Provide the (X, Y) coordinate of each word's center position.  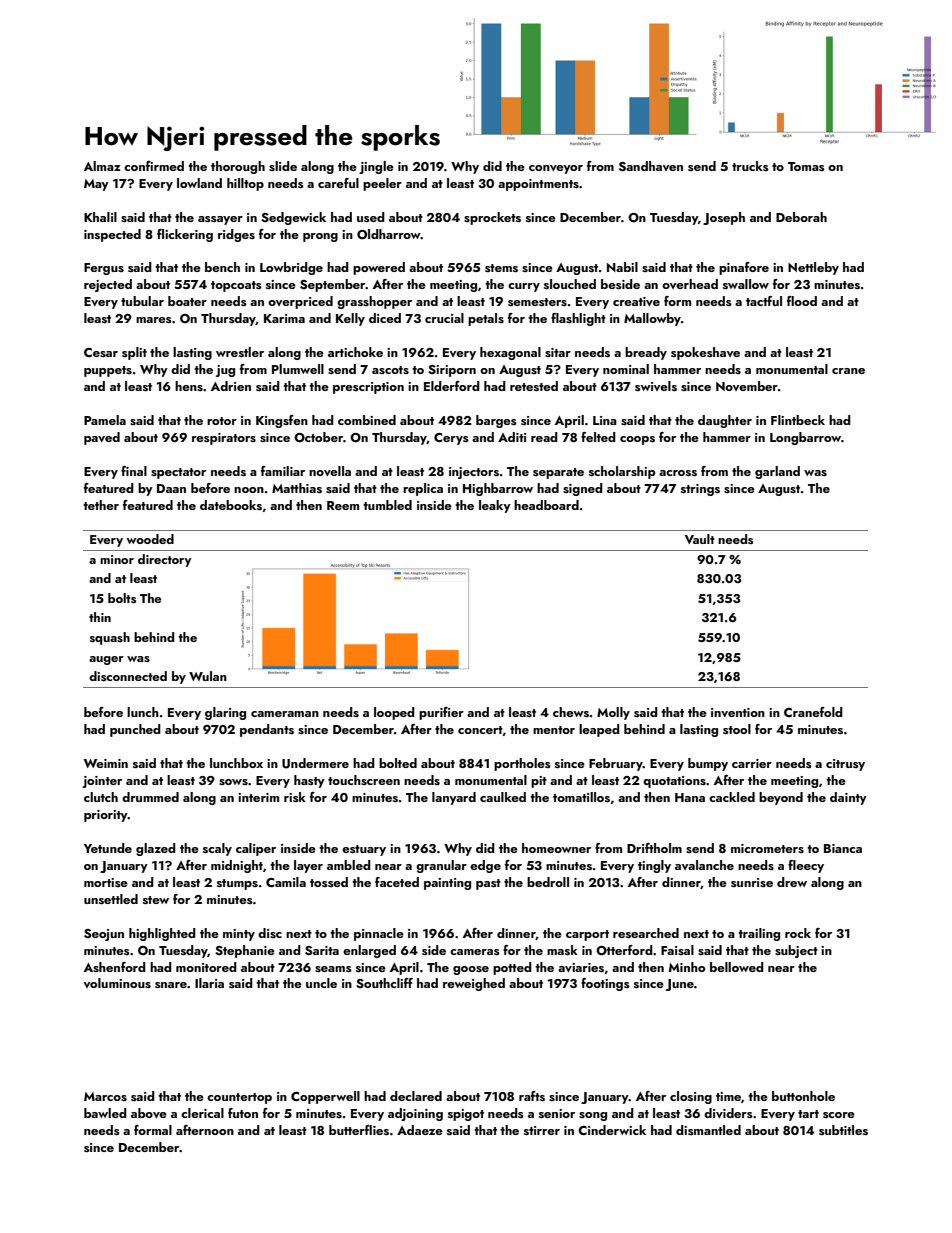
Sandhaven (651, 166)
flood (802, 301)
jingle (376, 167)
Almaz (102, 166)
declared (416, 1096)
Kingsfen (282, 421)
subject (796, 951)
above (149, 1113)
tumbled (387, 505)
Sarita (322, 951)
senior (557, 1113)
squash (110, 638)
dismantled (708, 1130)
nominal (626, 369)
